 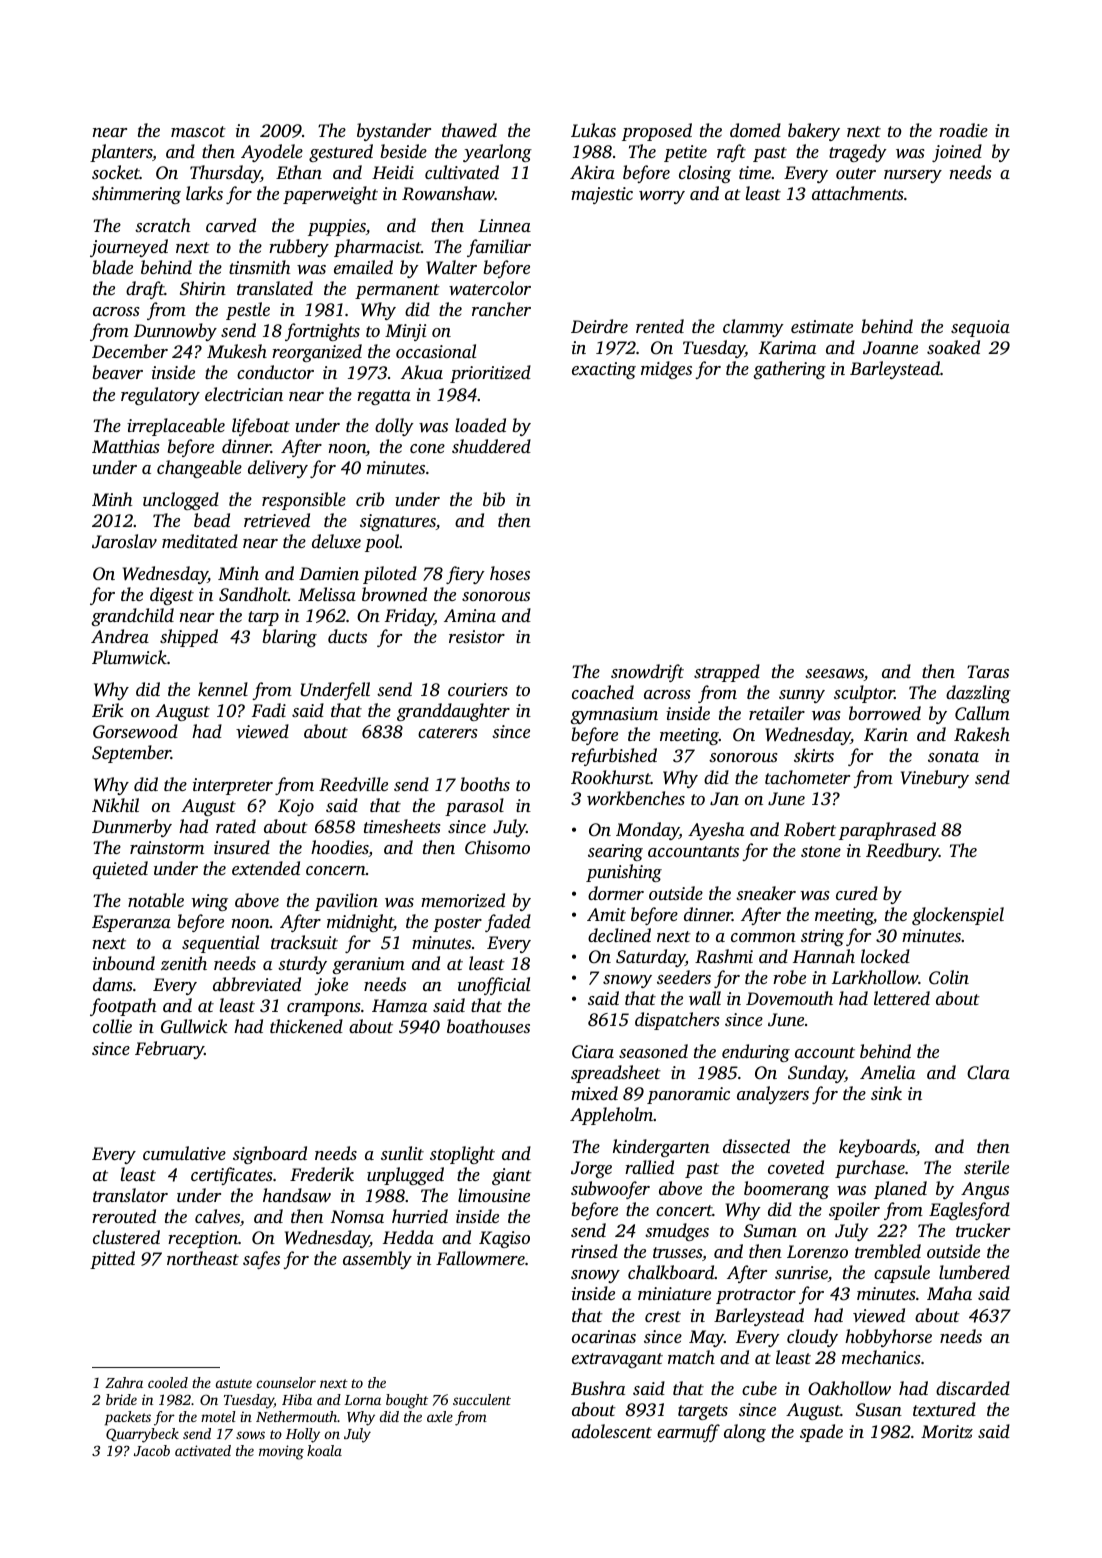 What do you see at coordinates (322, 332) in the screenshot?
I see `fortnights` at bounding box center [322, 332].
